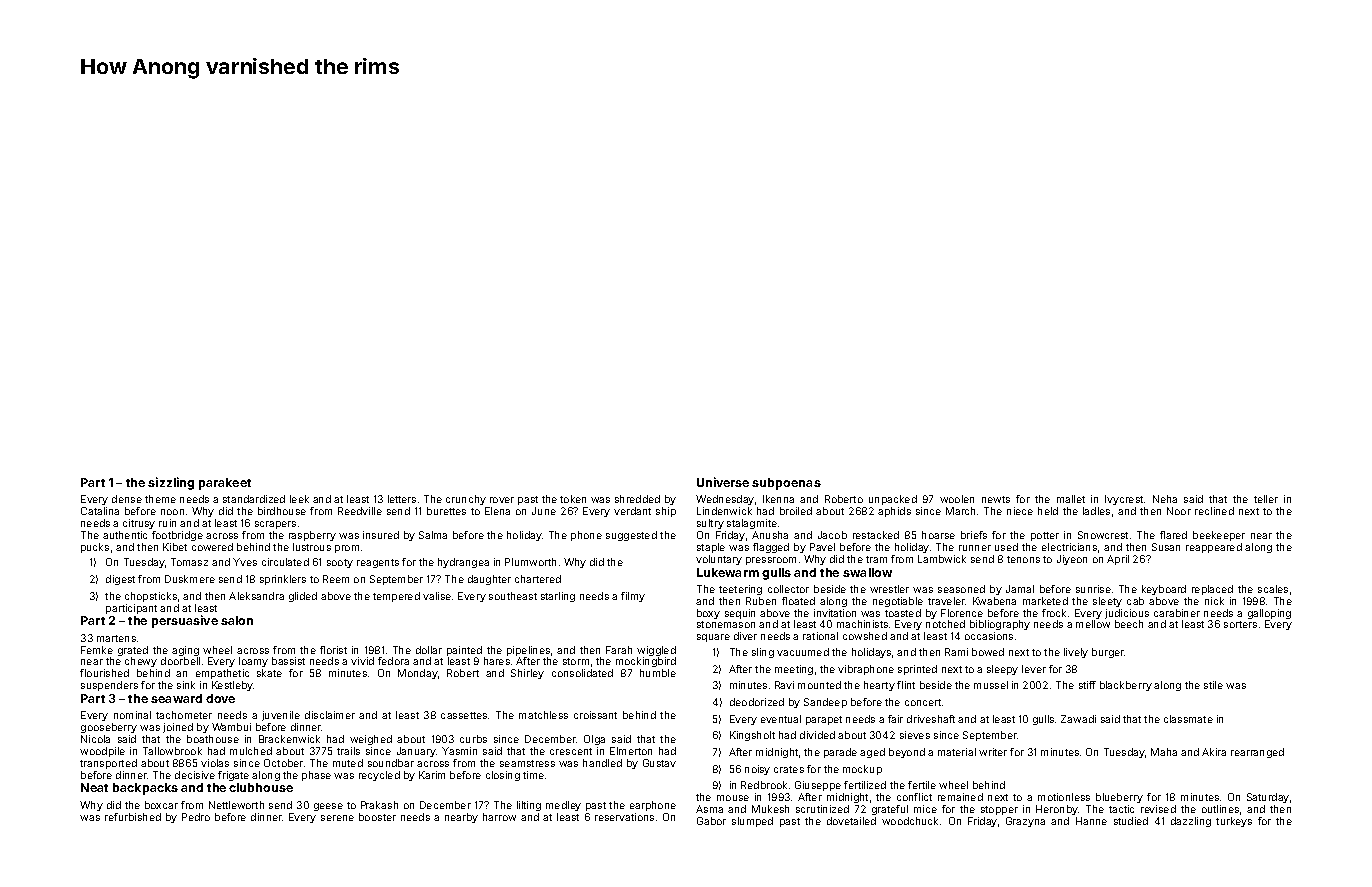 This screenshot has width=1372, height=887. What do you see at coordinates (1023, 559) in the screenshot?
I see `tenons` at bounding box center [1023, 559].
